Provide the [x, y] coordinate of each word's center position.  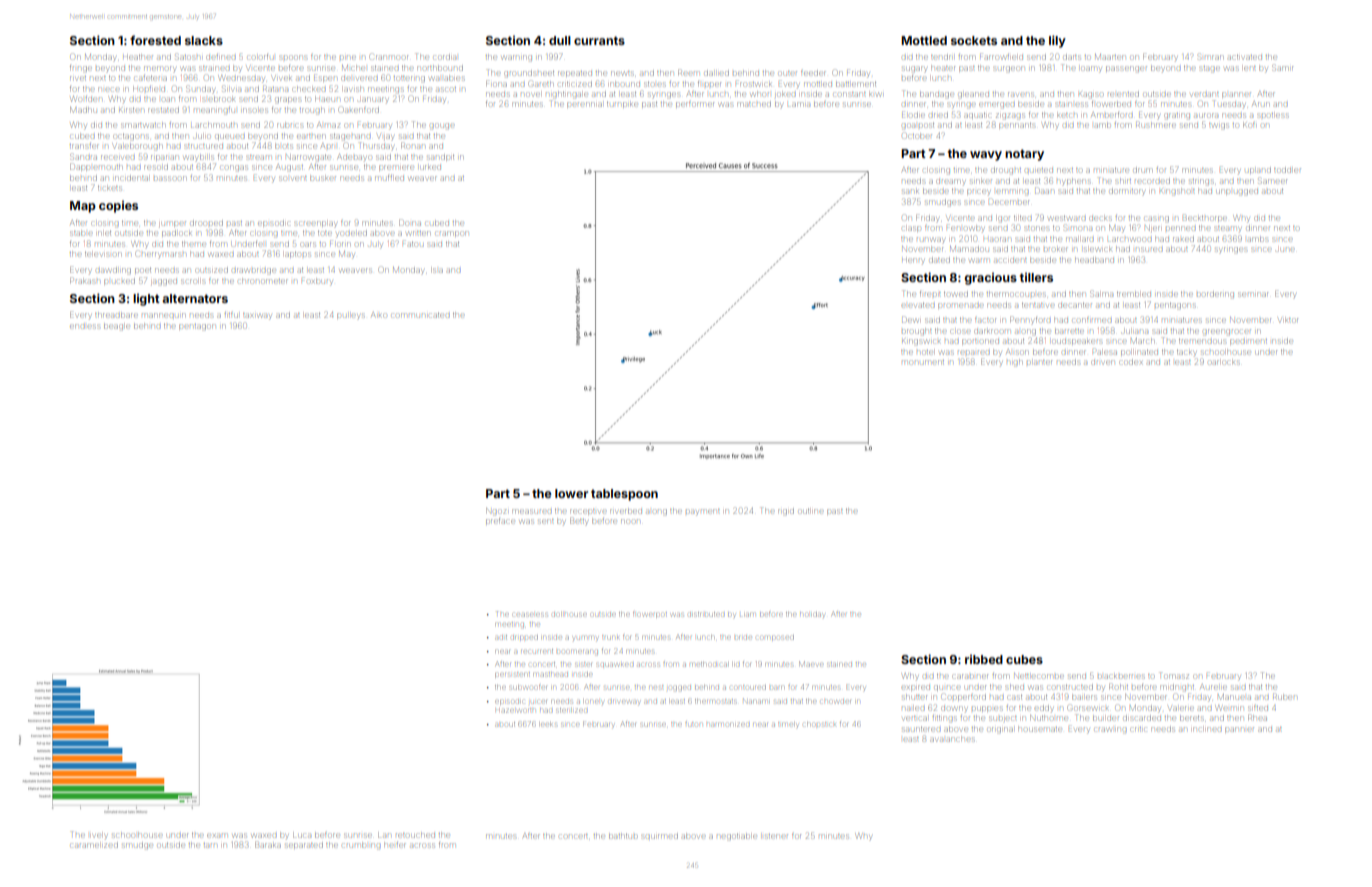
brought [917, 331]
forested [155, 40]
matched [754, 104]
